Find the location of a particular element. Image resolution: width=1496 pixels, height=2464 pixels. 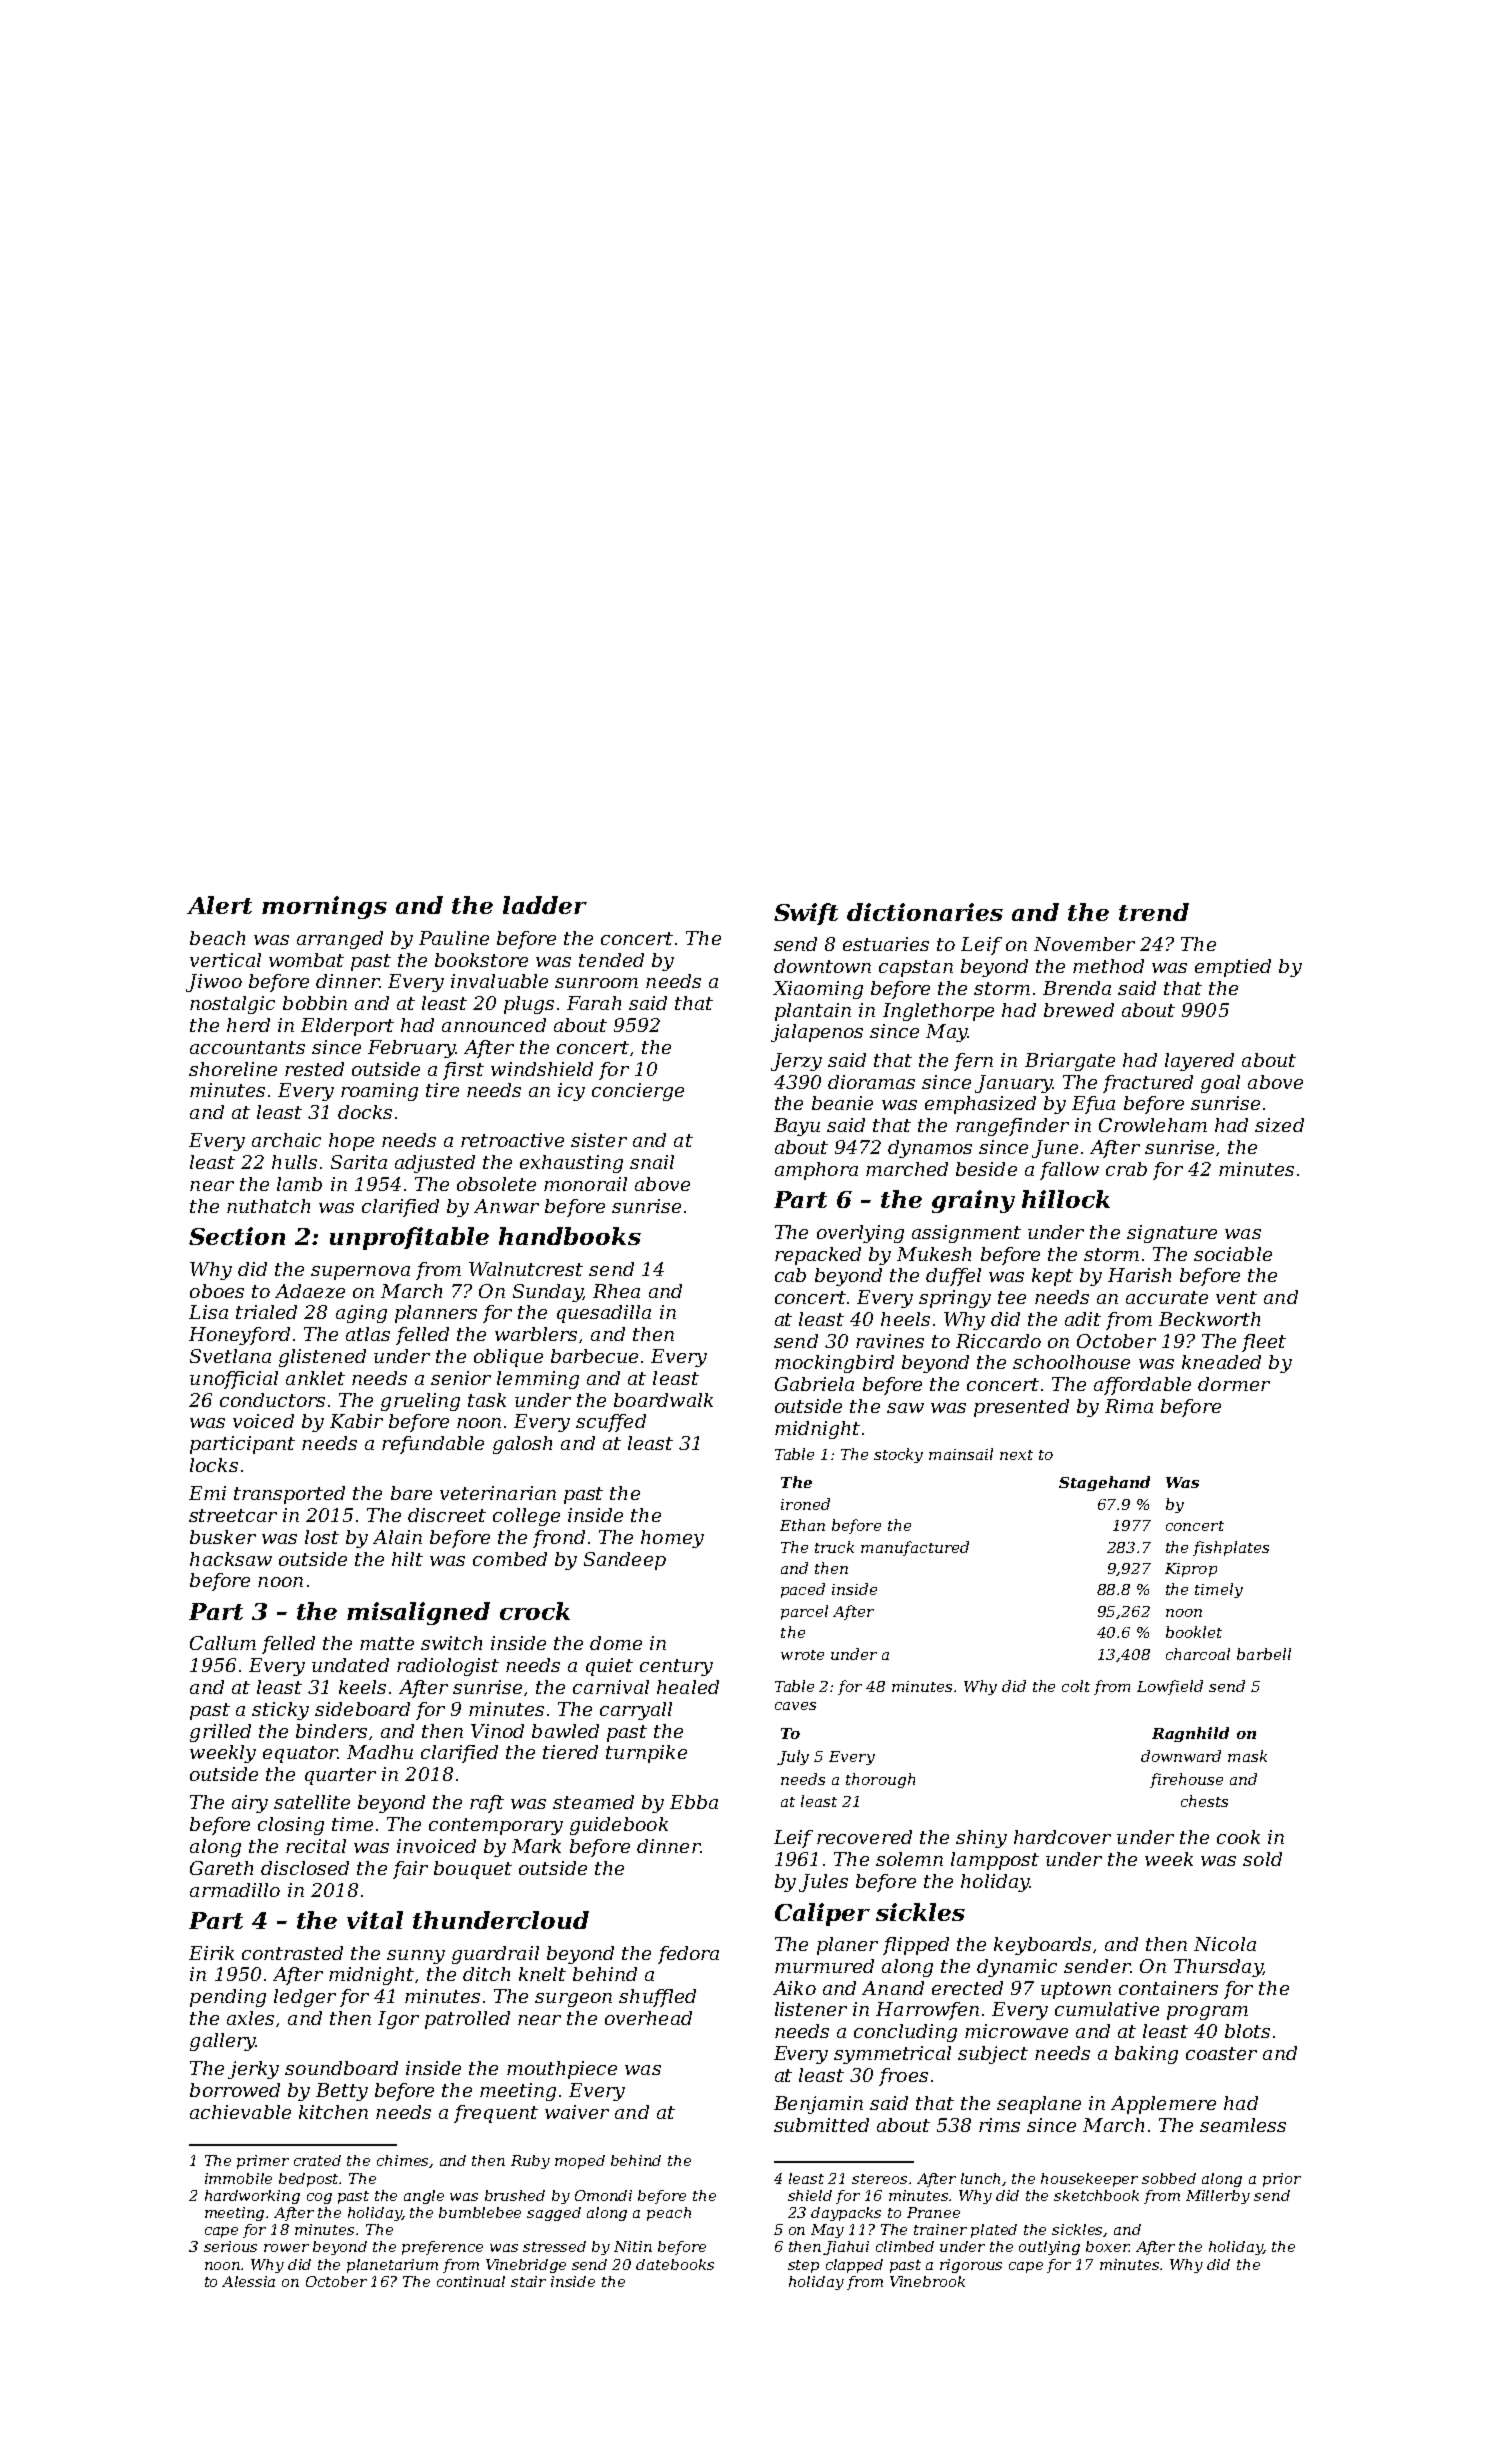

Vinebrook is located at coordinates (927, 2281).
